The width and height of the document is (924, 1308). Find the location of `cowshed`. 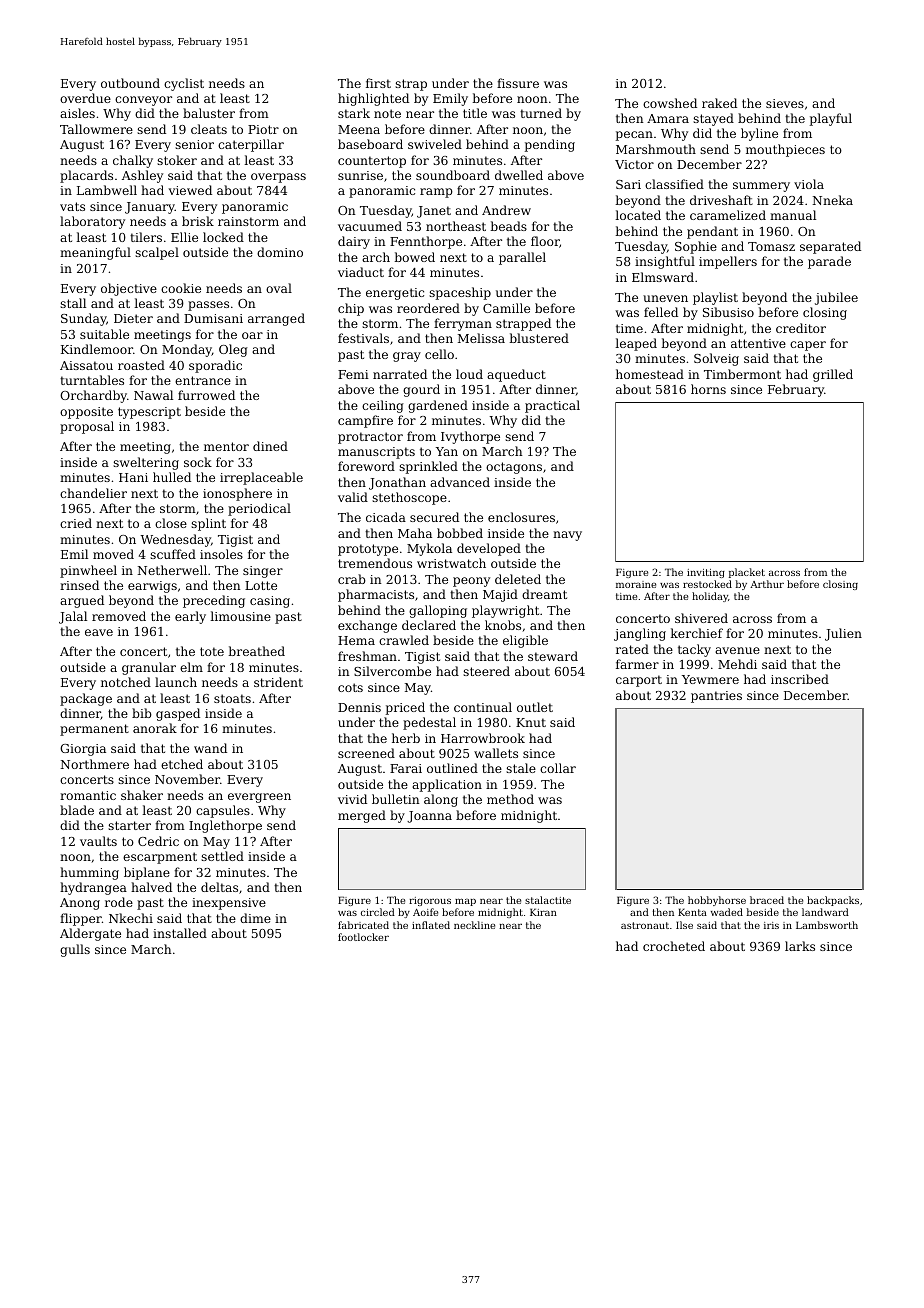

cowshed is located at coordinates (670, 103).
